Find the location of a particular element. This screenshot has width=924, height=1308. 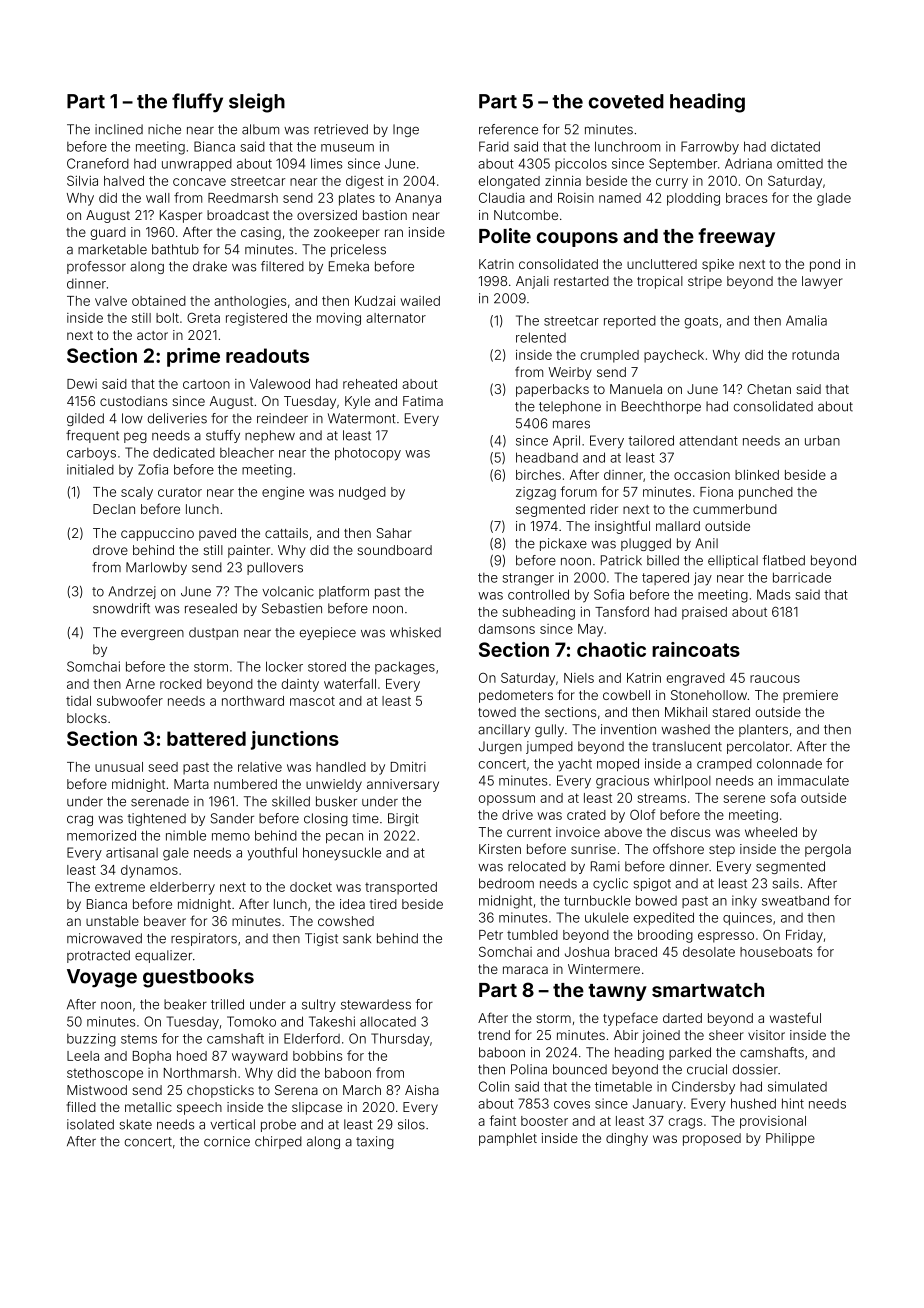

metallic is located at coordinates (148, 1107).
